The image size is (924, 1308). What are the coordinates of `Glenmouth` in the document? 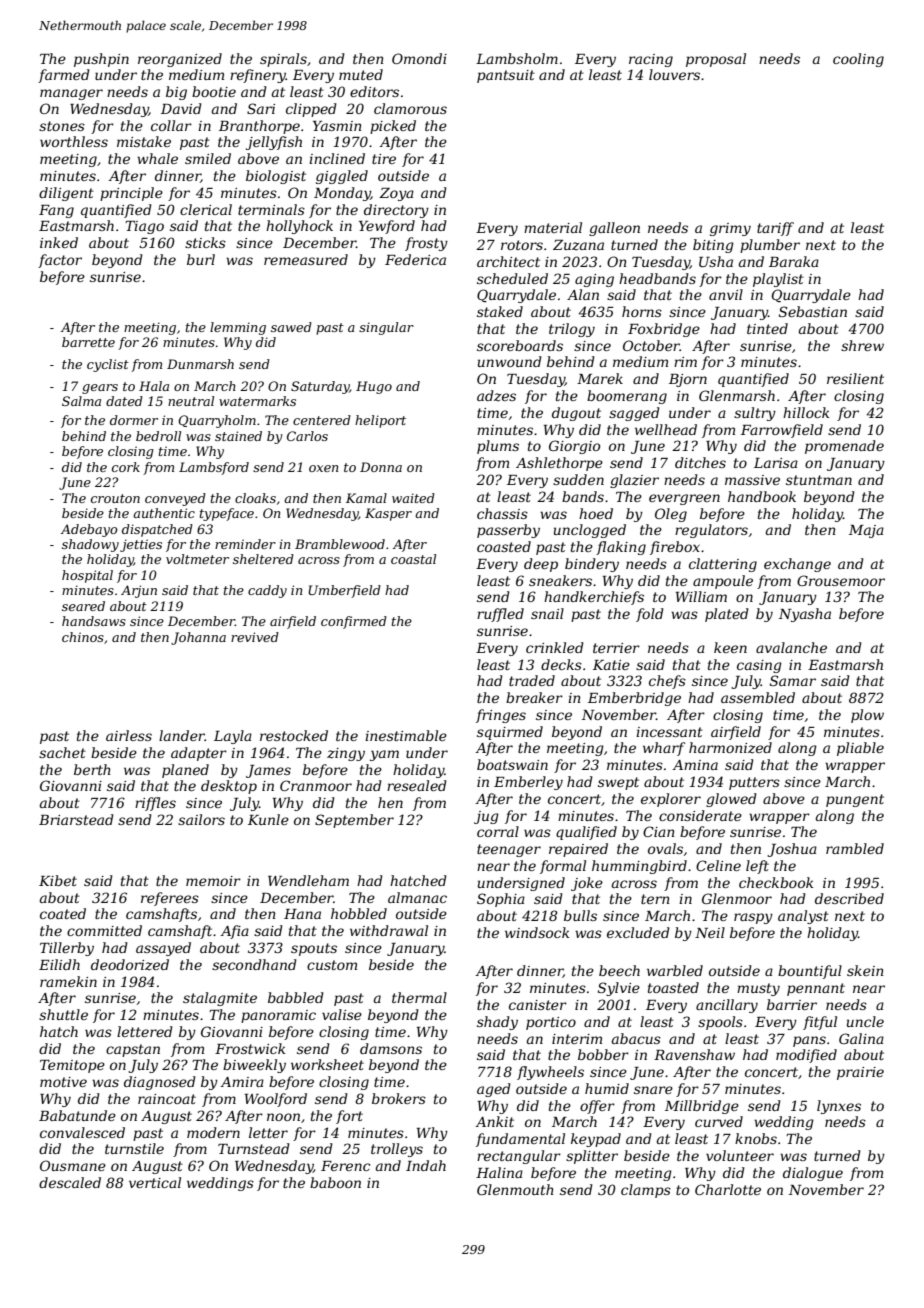 It's located at (515, 1189).
